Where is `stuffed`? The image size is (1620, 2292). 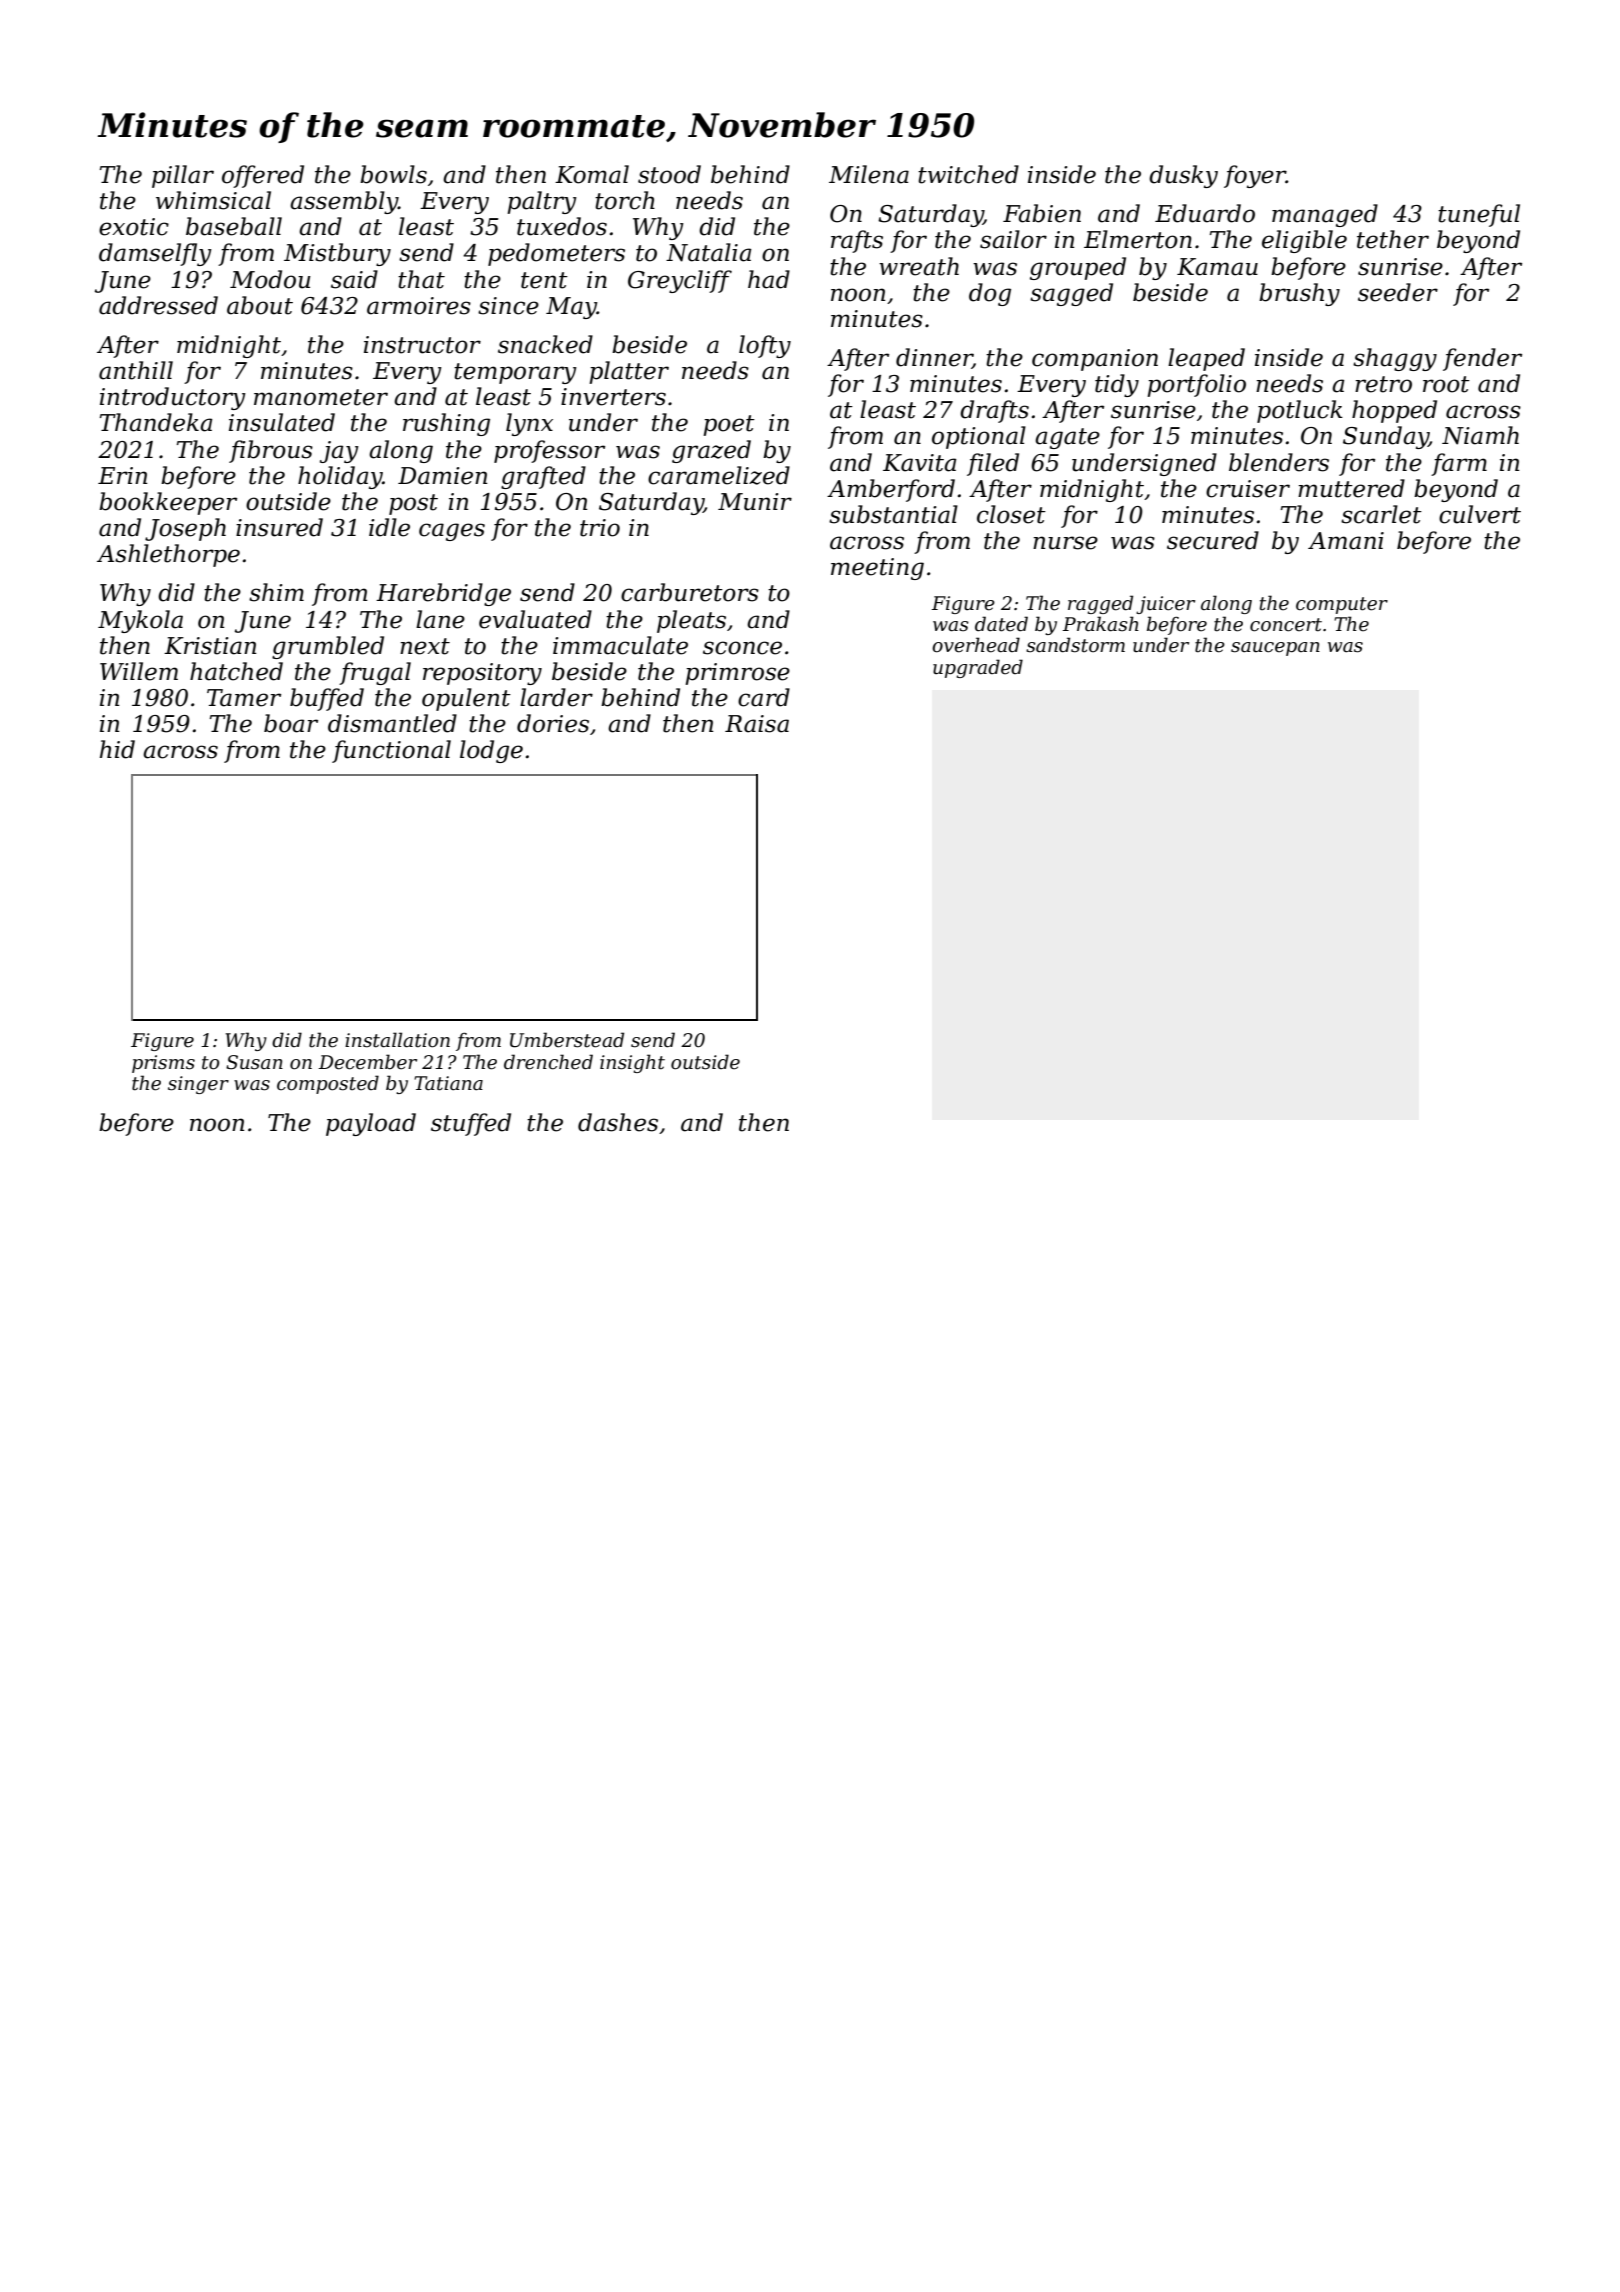
stuffed is located at coordinates (471, 1124).
